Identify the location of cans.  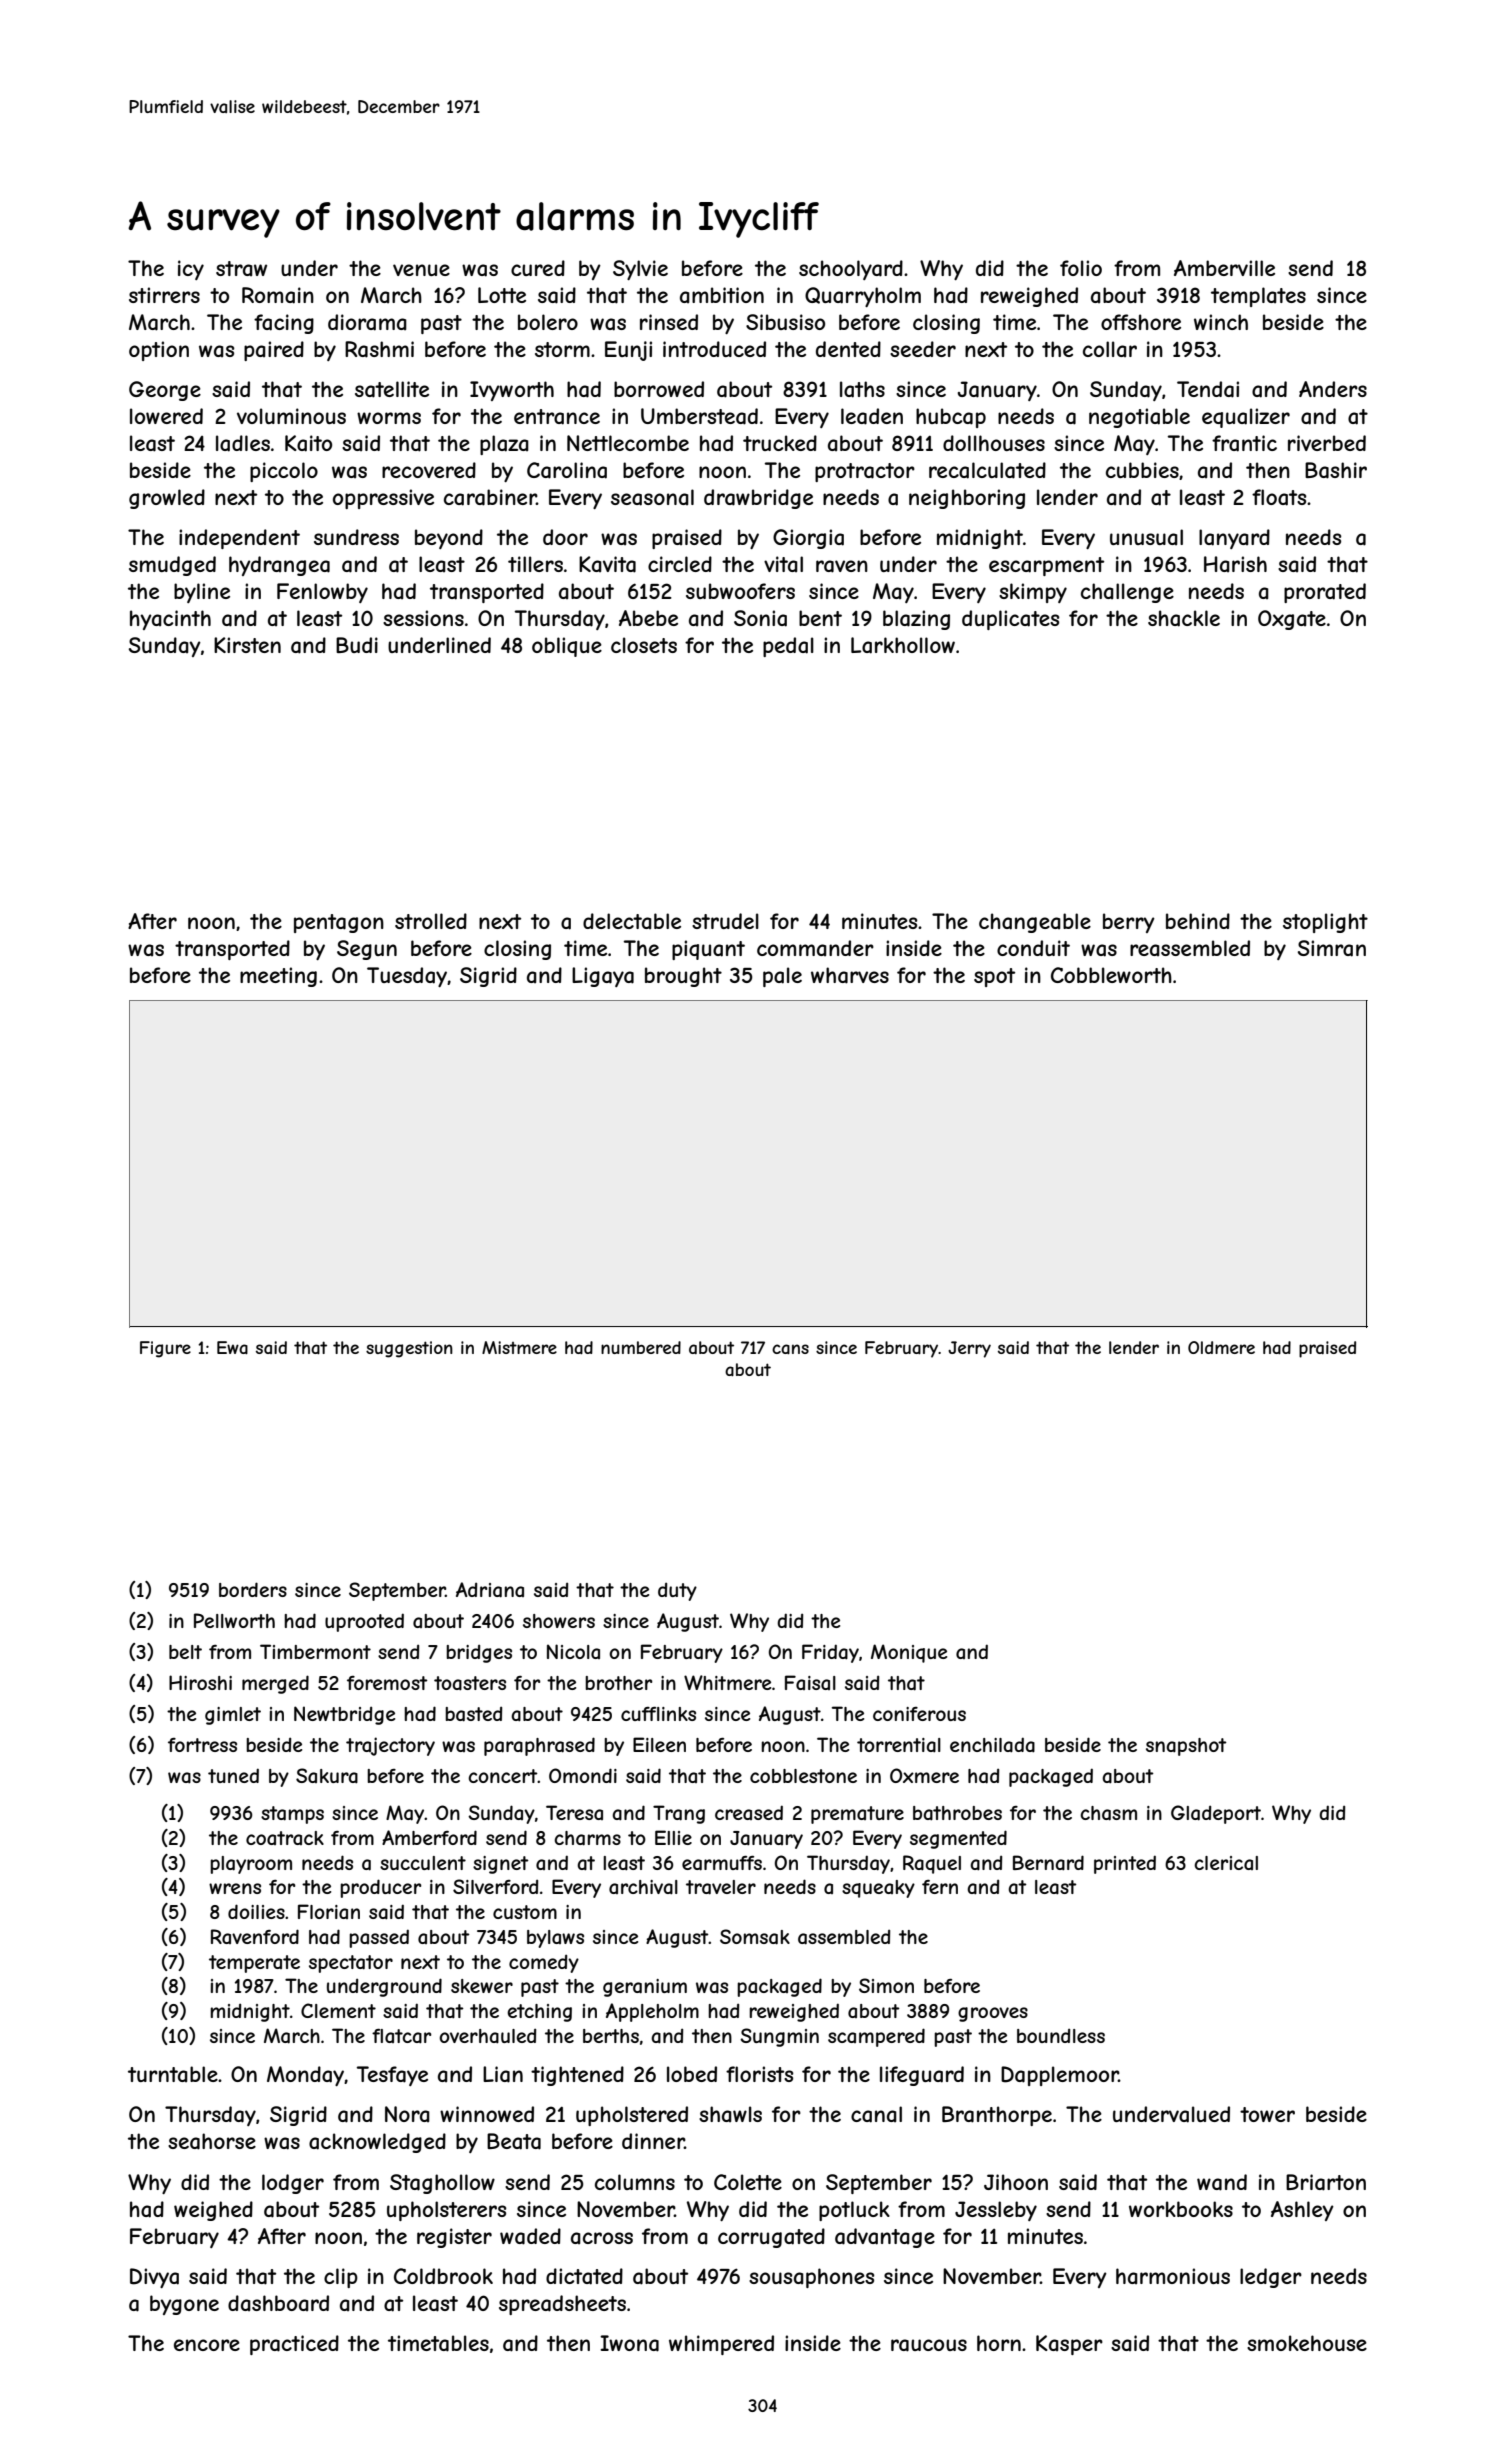
(790, 1349).
